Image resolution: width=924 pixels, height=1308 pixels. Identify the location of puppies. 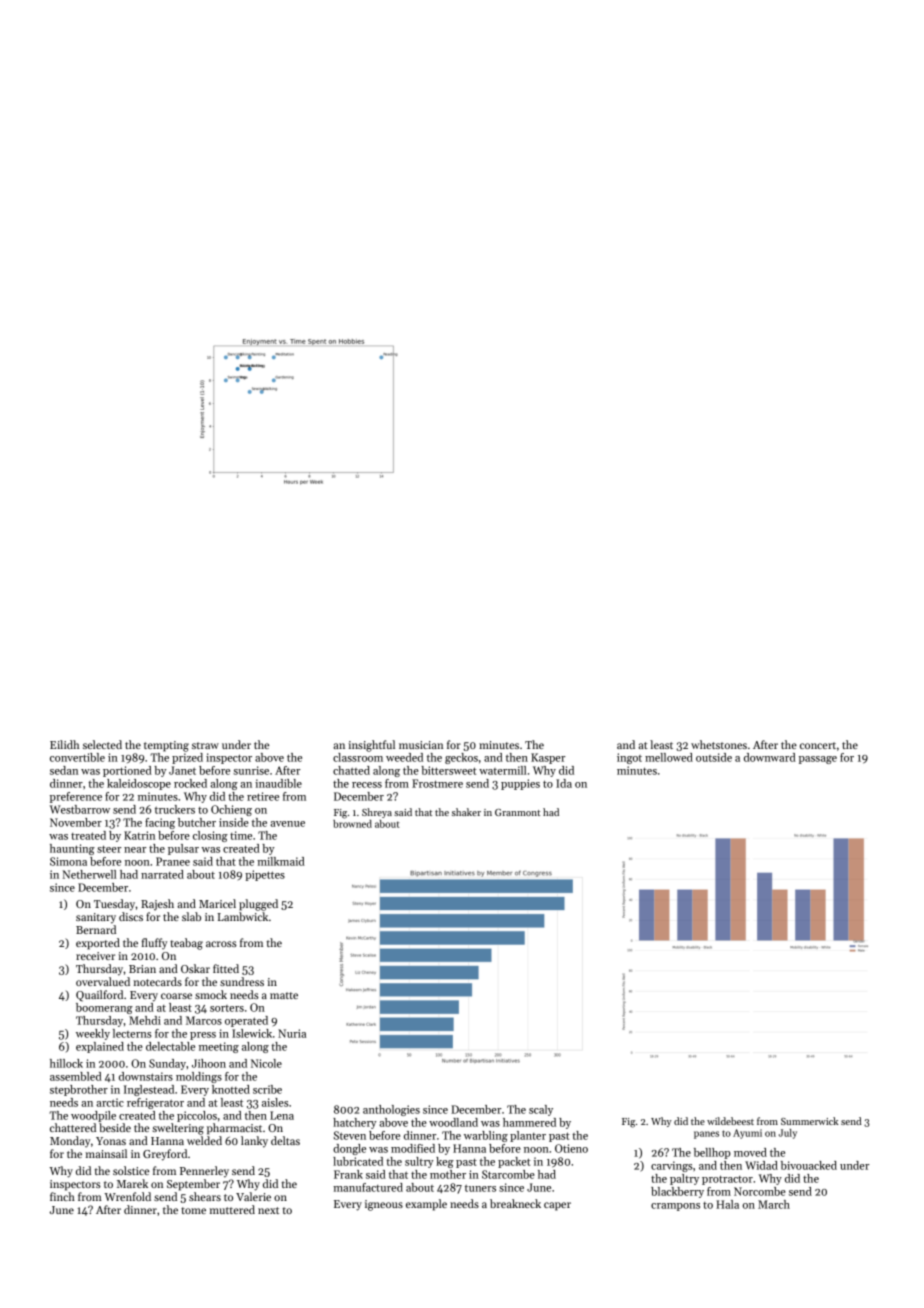
(520, 784).
